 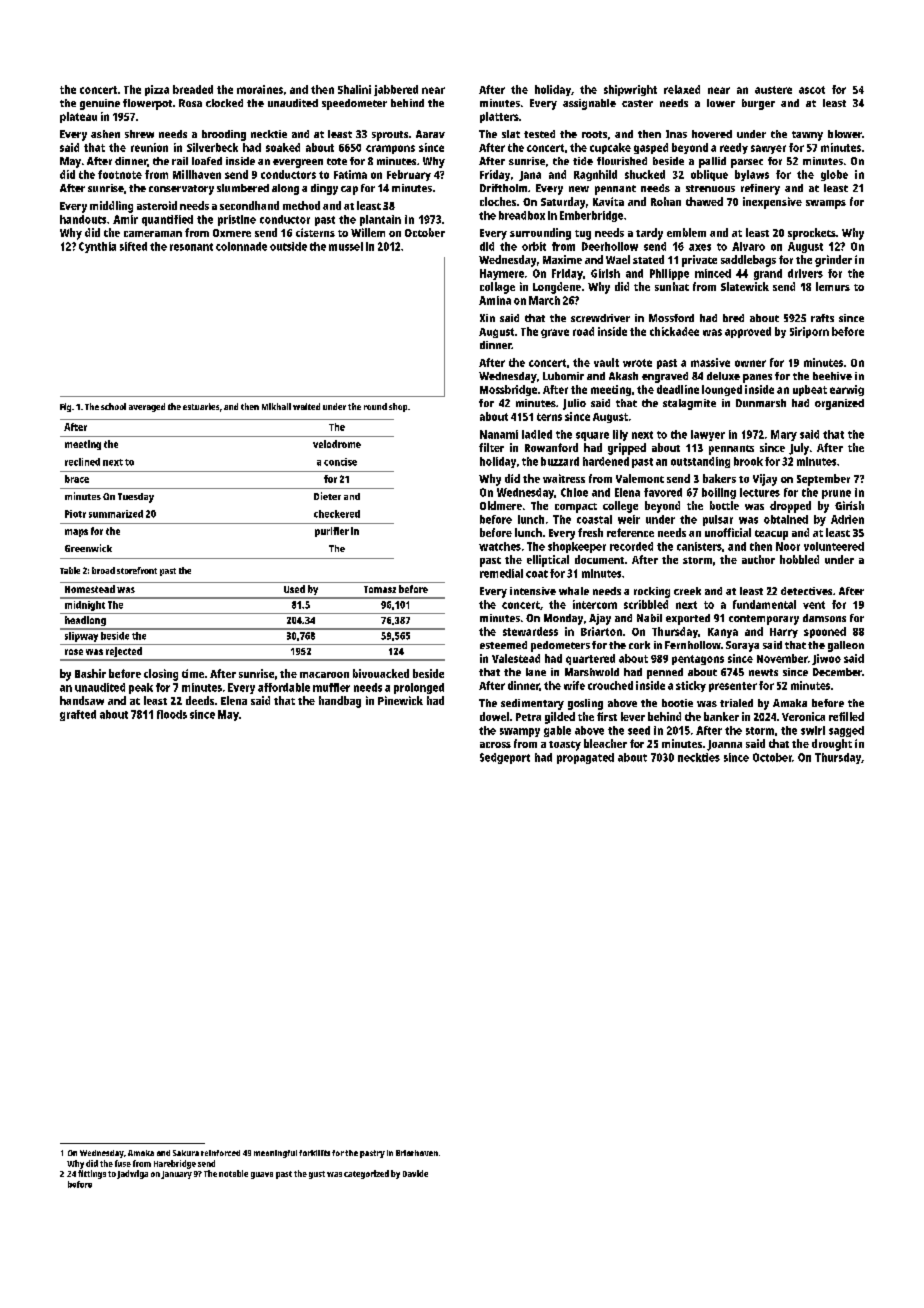 What do you see at coordinates (340, 702) in the page?
I see `handbag` at bounding box center [340, 702].
